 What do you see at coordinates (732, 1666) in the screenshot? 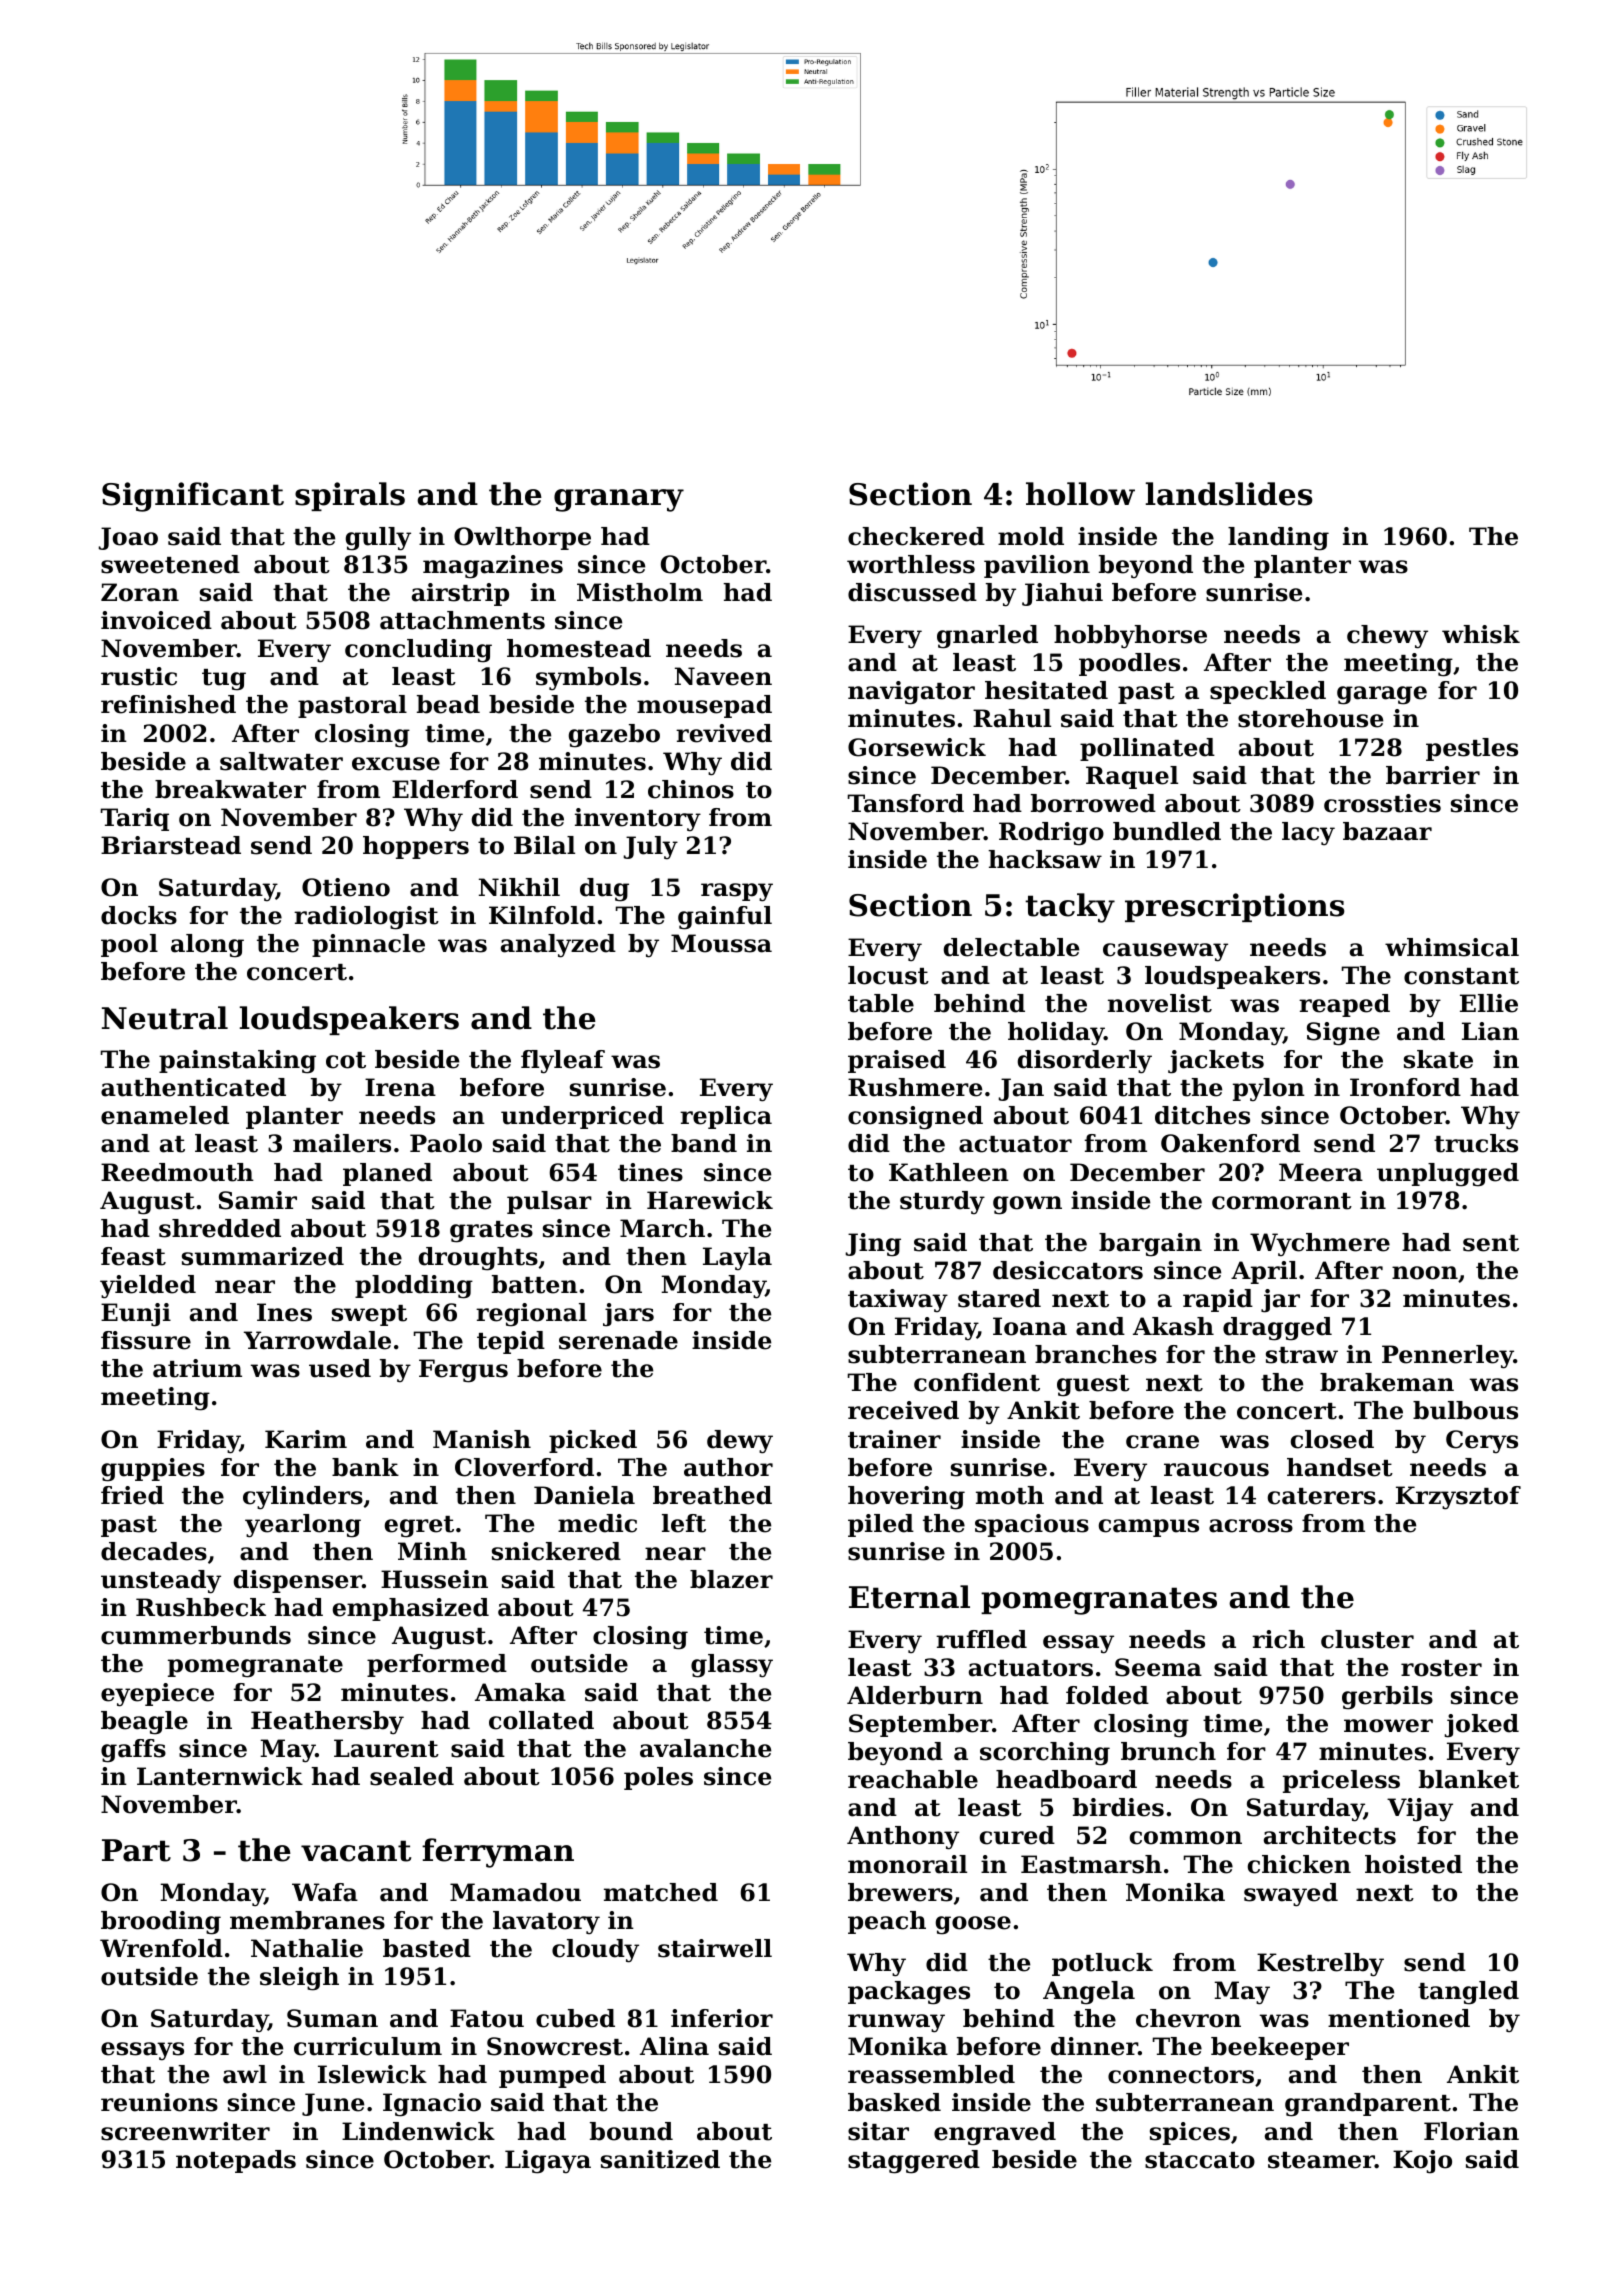
I see `glassy` at bounding box center [732, 1666].
